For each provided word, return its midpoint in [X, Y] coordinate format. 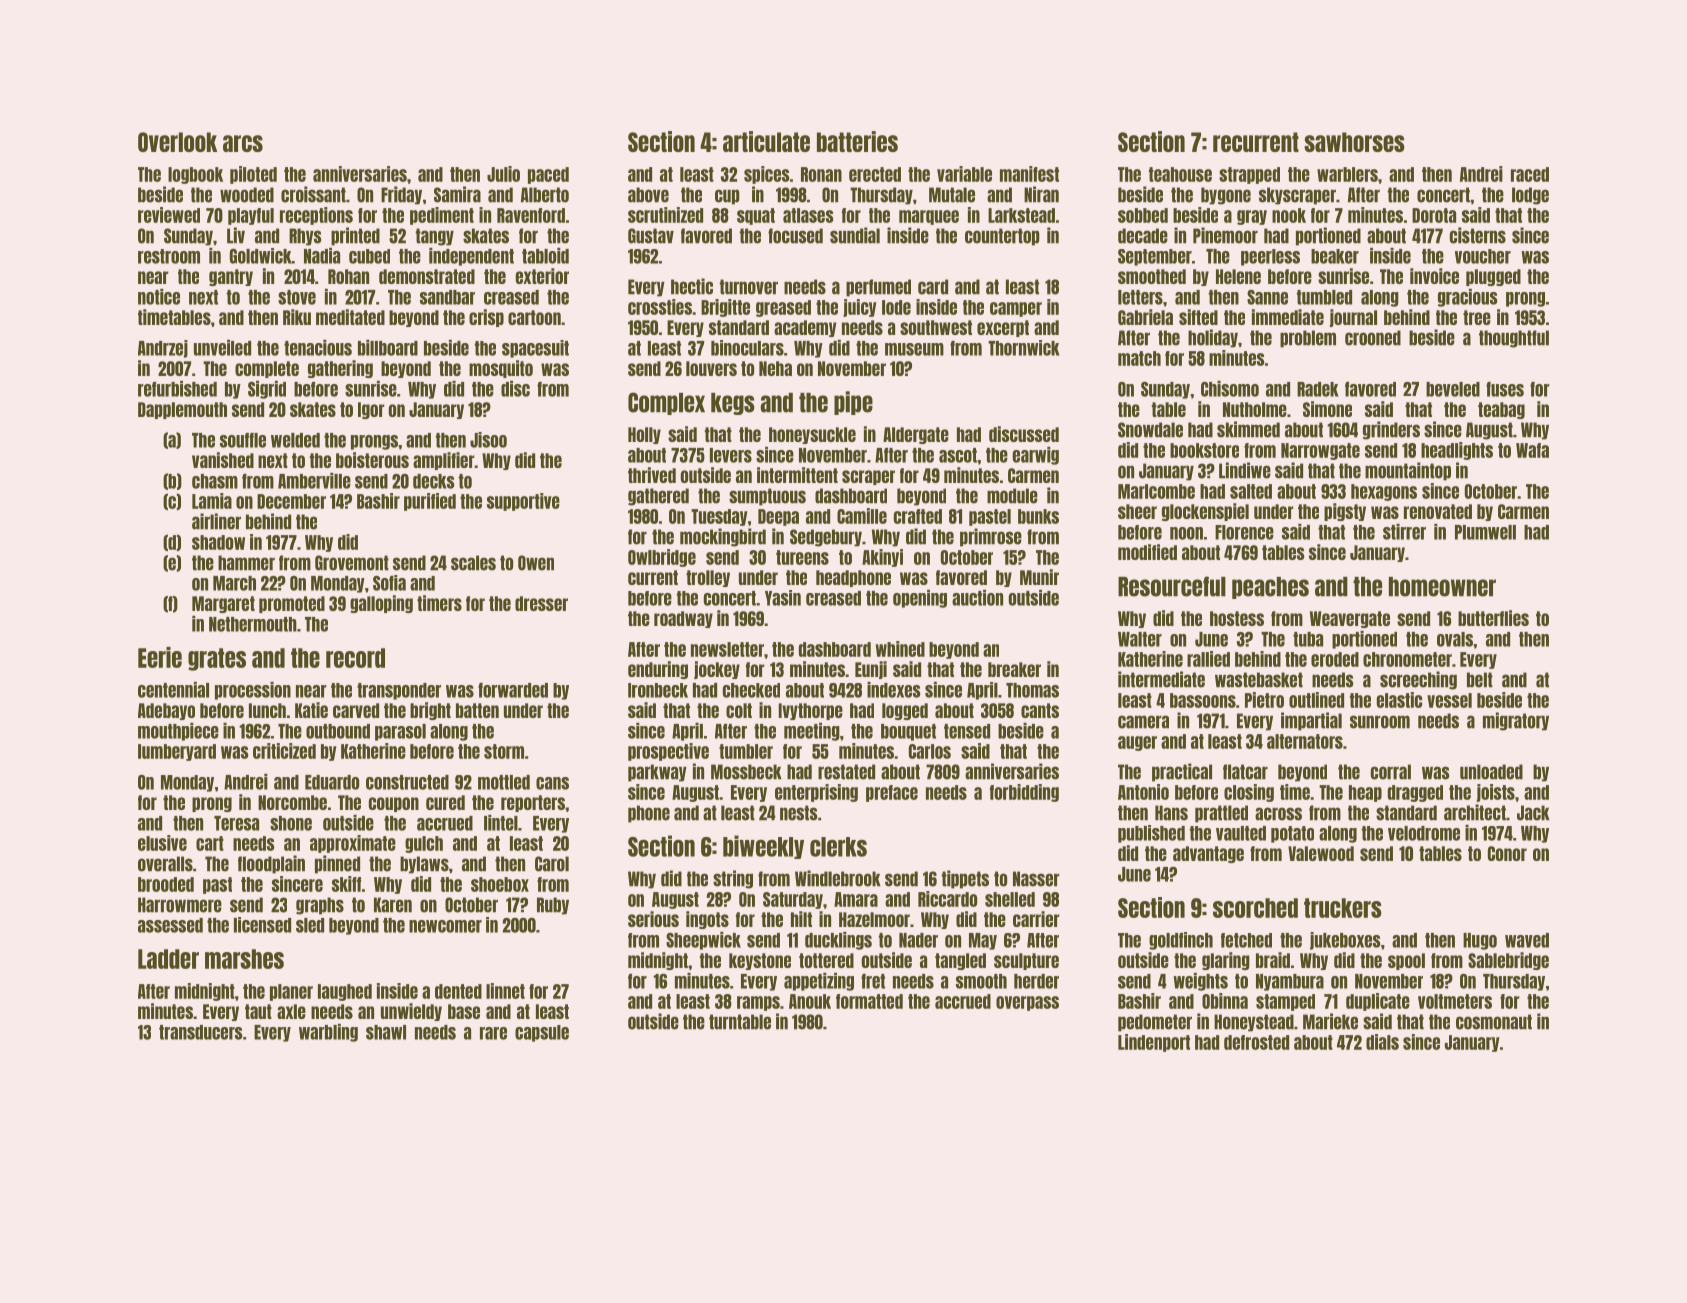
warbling [328, 1033]
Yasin [783, 598]
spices [767, 175]
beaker [1335, 256]
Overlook [177, 142]
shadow [218, 542]
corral [1391, 772]
